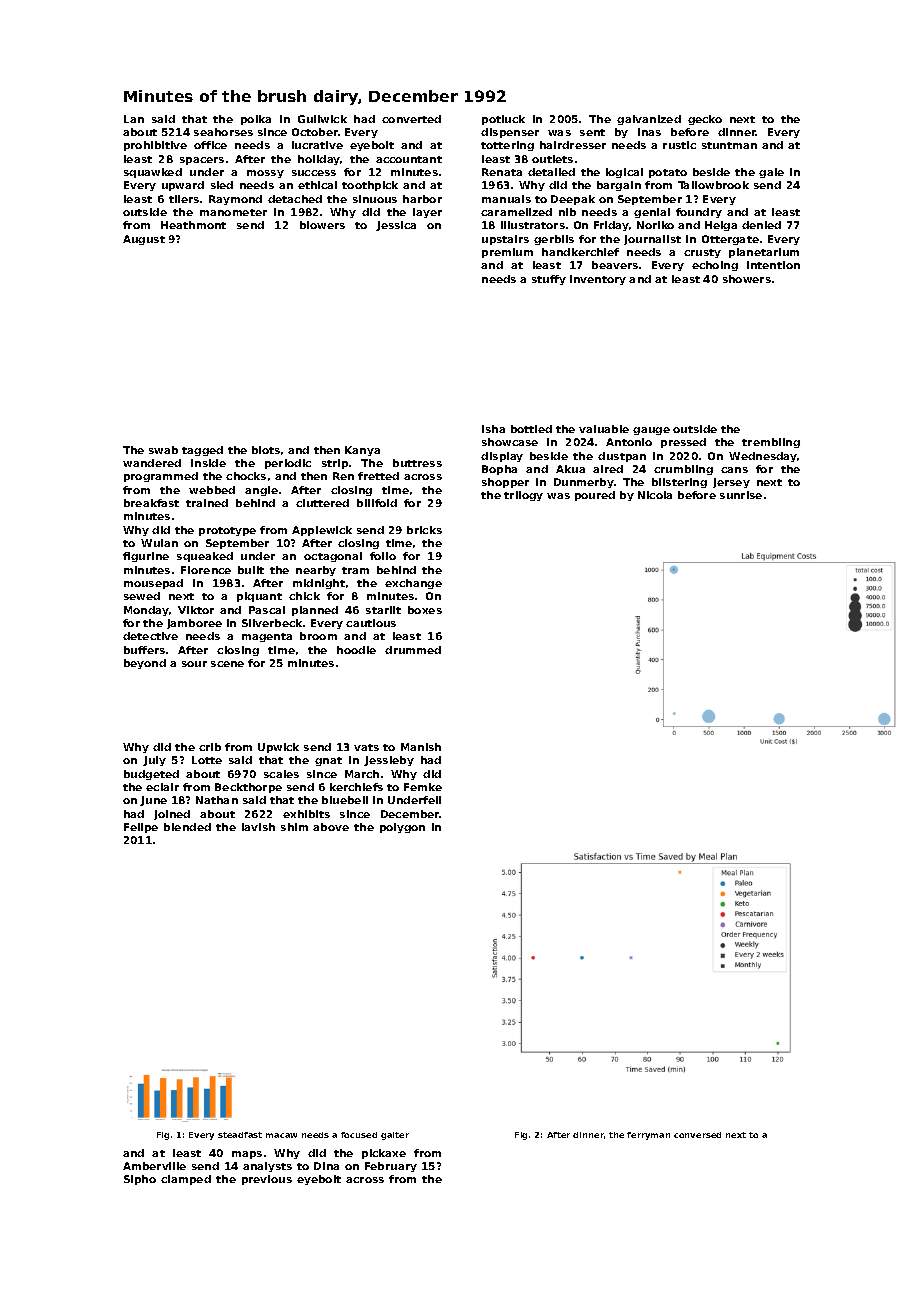 The width and height of the image is (924, 1308). What do you see at coordinates (503, 120) in the image?
I see `potluck` at bounding box center [503, 120].
